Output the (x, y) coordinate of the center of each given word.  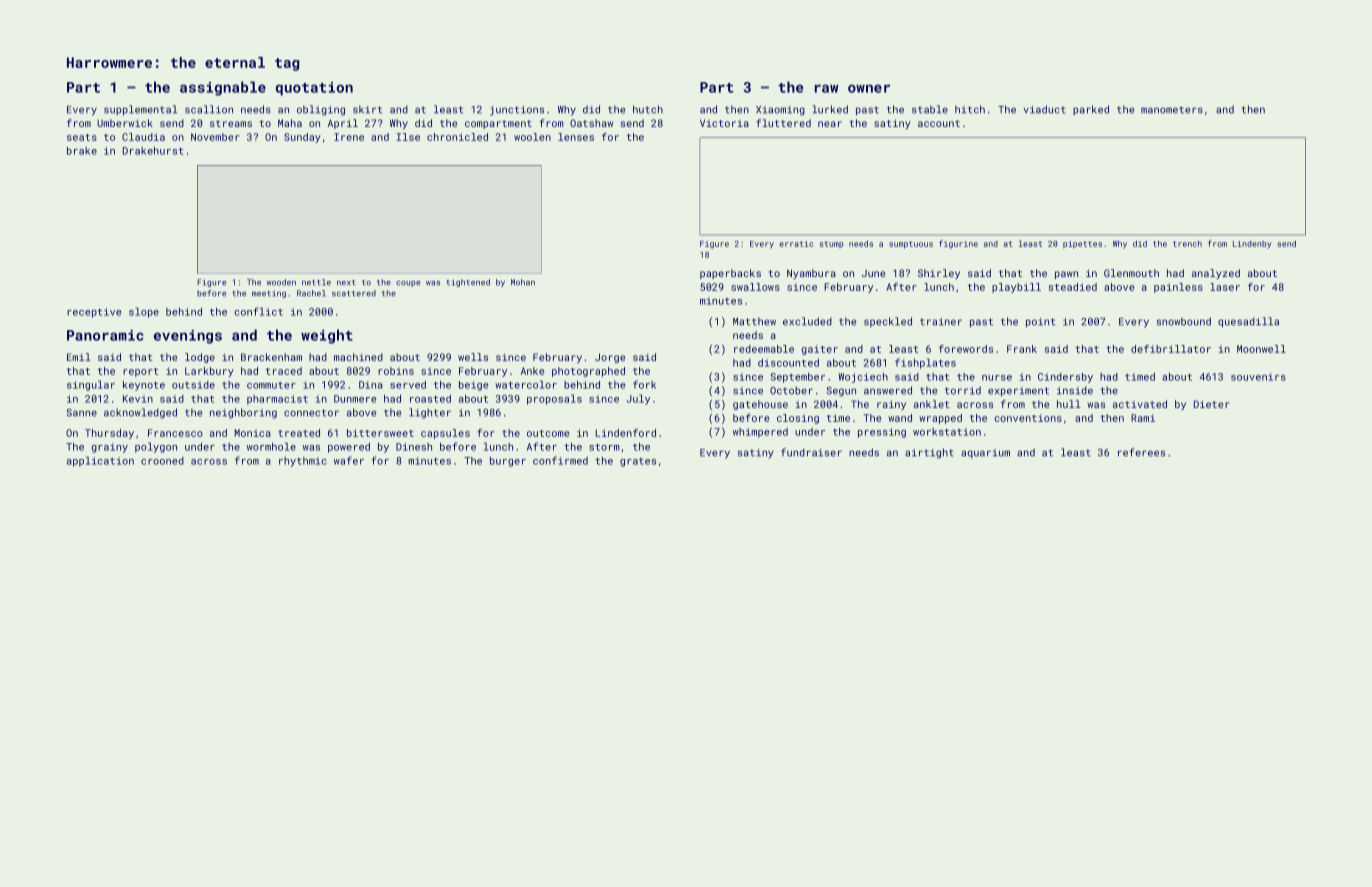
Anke (532, 371)
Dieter (1211, 404)
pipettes (1082, 244)
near (830, 124)
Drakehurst (153, 151)
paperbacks (730, 274)
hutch (648, 109)
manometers (1172, 110)
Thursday (109, 434)
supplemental (140, 110)
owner (869, 88)
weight (327, 336)
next (346, 283)
